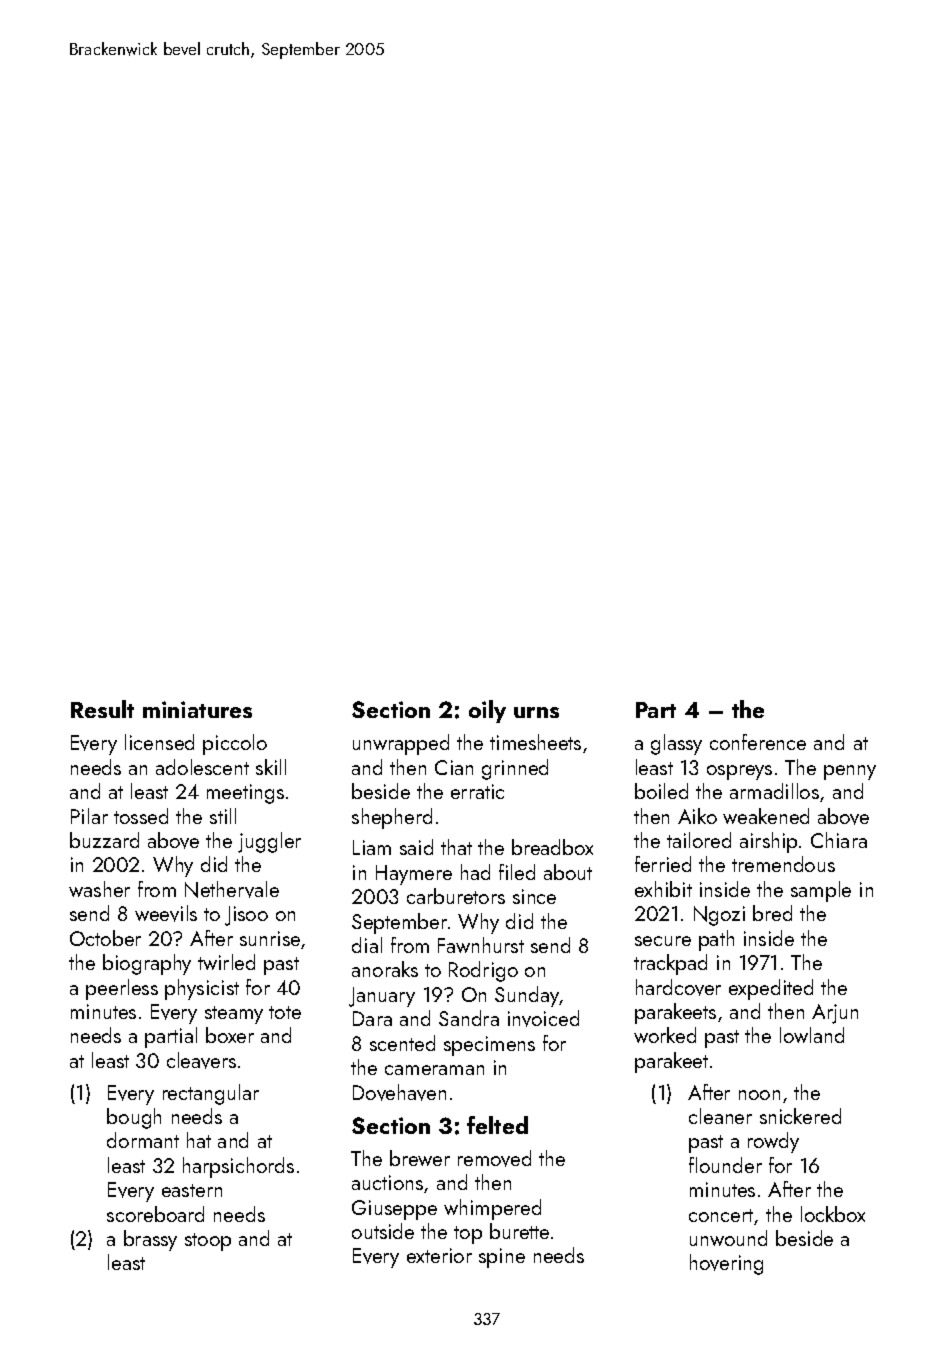 The height and width of the image is (1372, 947). I want to click on whimpered, so click(492, 1209).
